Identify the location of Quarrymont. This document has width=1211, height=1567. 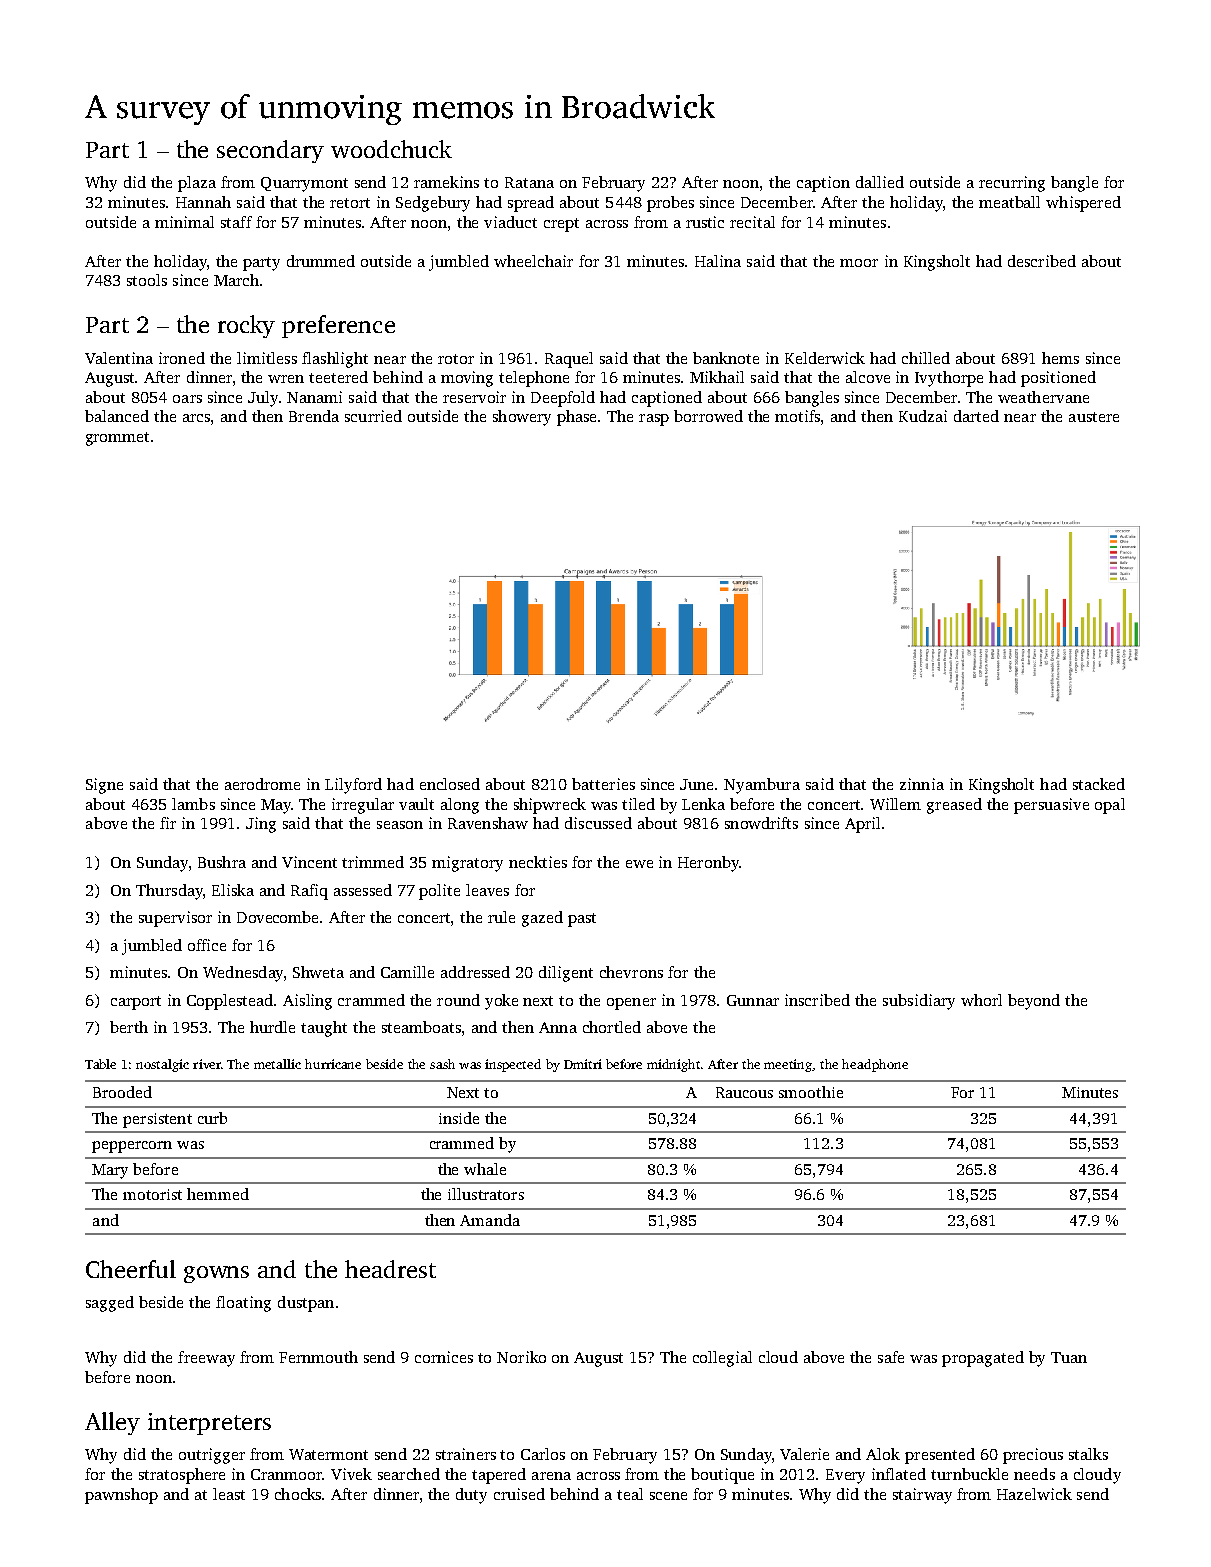
(304, 184).
